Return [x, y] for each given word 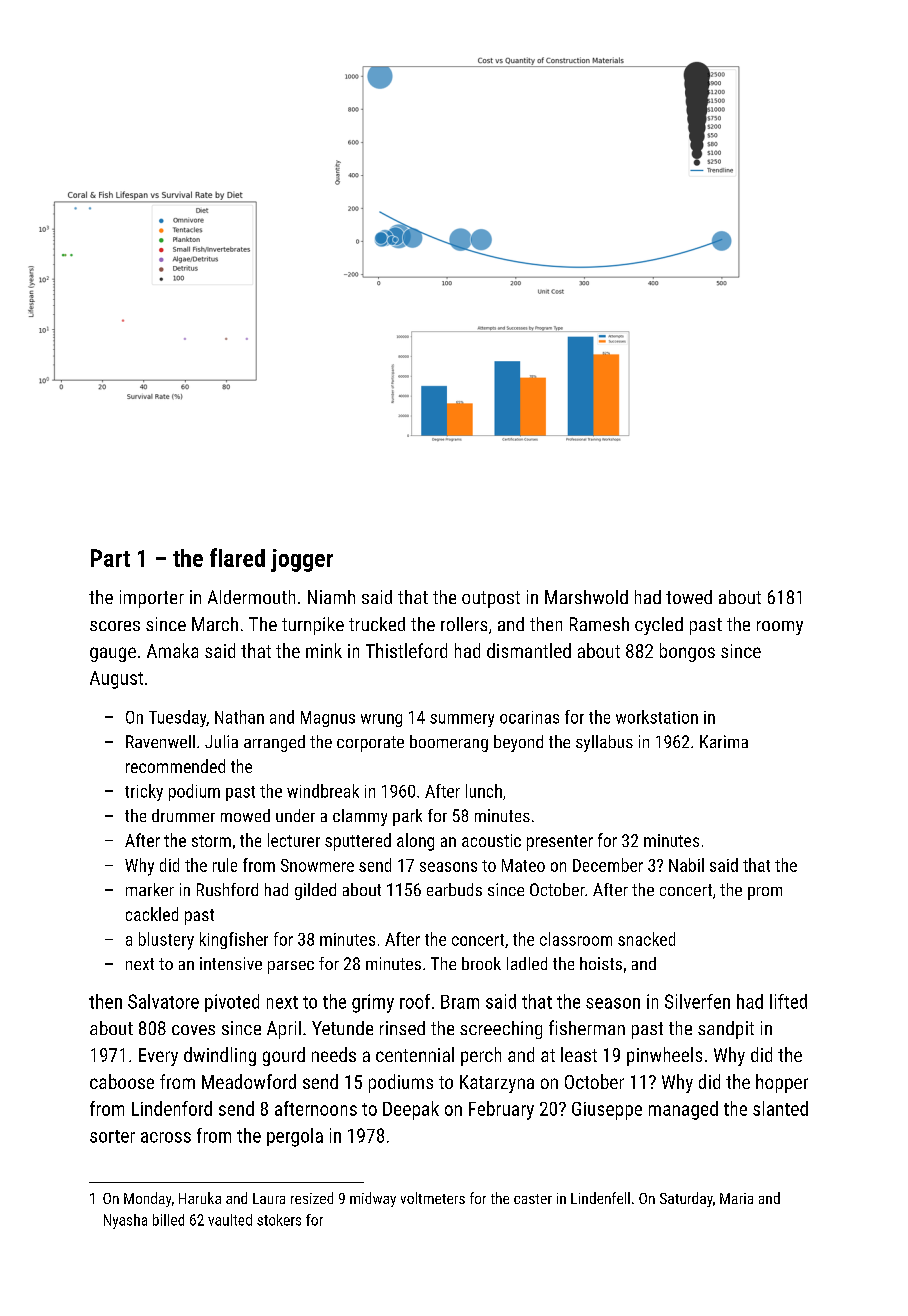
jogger [302, 560]
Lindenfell [600, 1198]
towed [689, 597]
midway [373, 1199]
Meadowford [249, 1081]
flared [237, 557]
